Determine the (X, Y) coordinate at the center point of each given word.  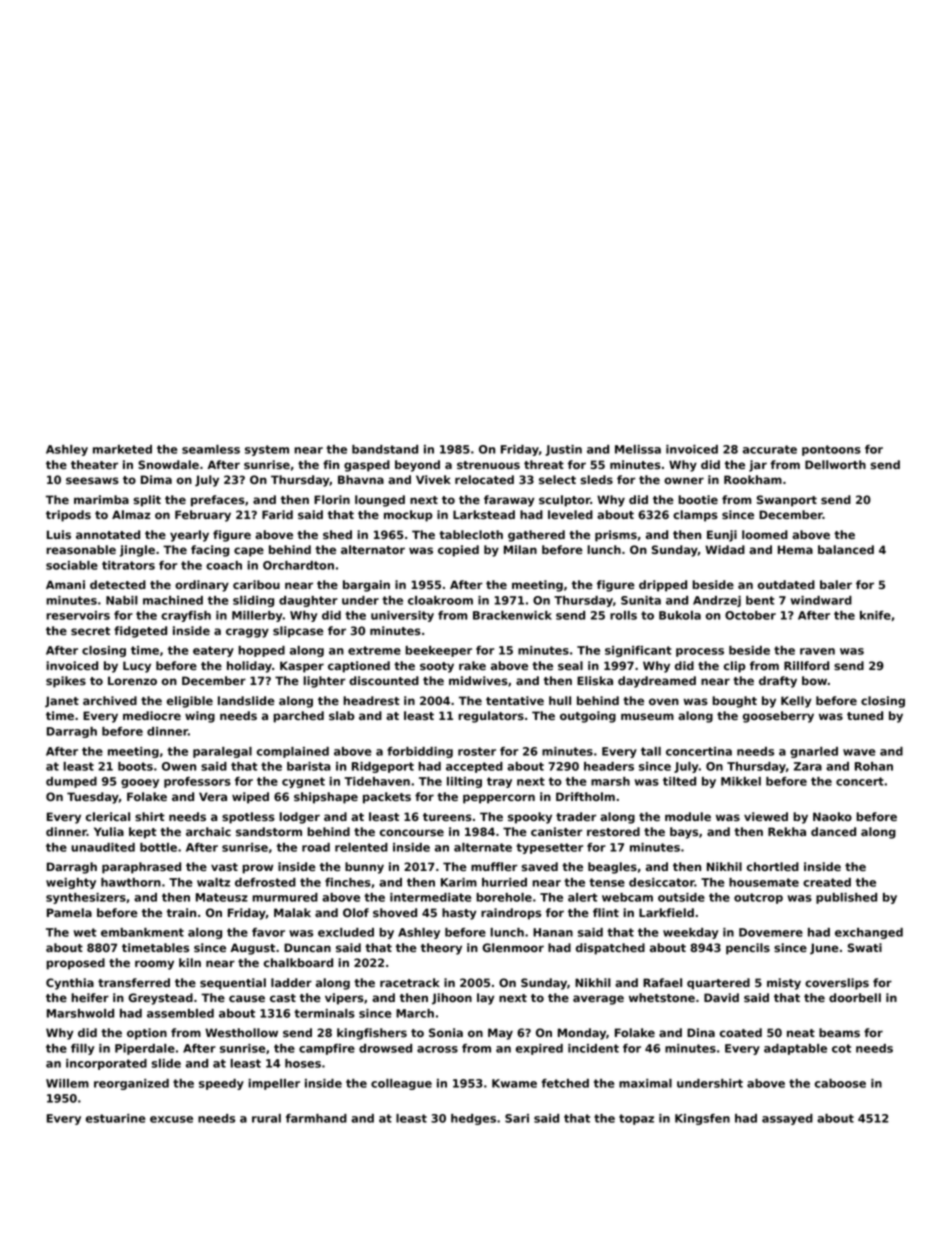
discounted (384, 680)
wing (200, 717)
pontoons (831, 450)
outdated (786, 584)
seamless (211, 449)
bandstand (385, 449)
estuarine (116, 1118)
